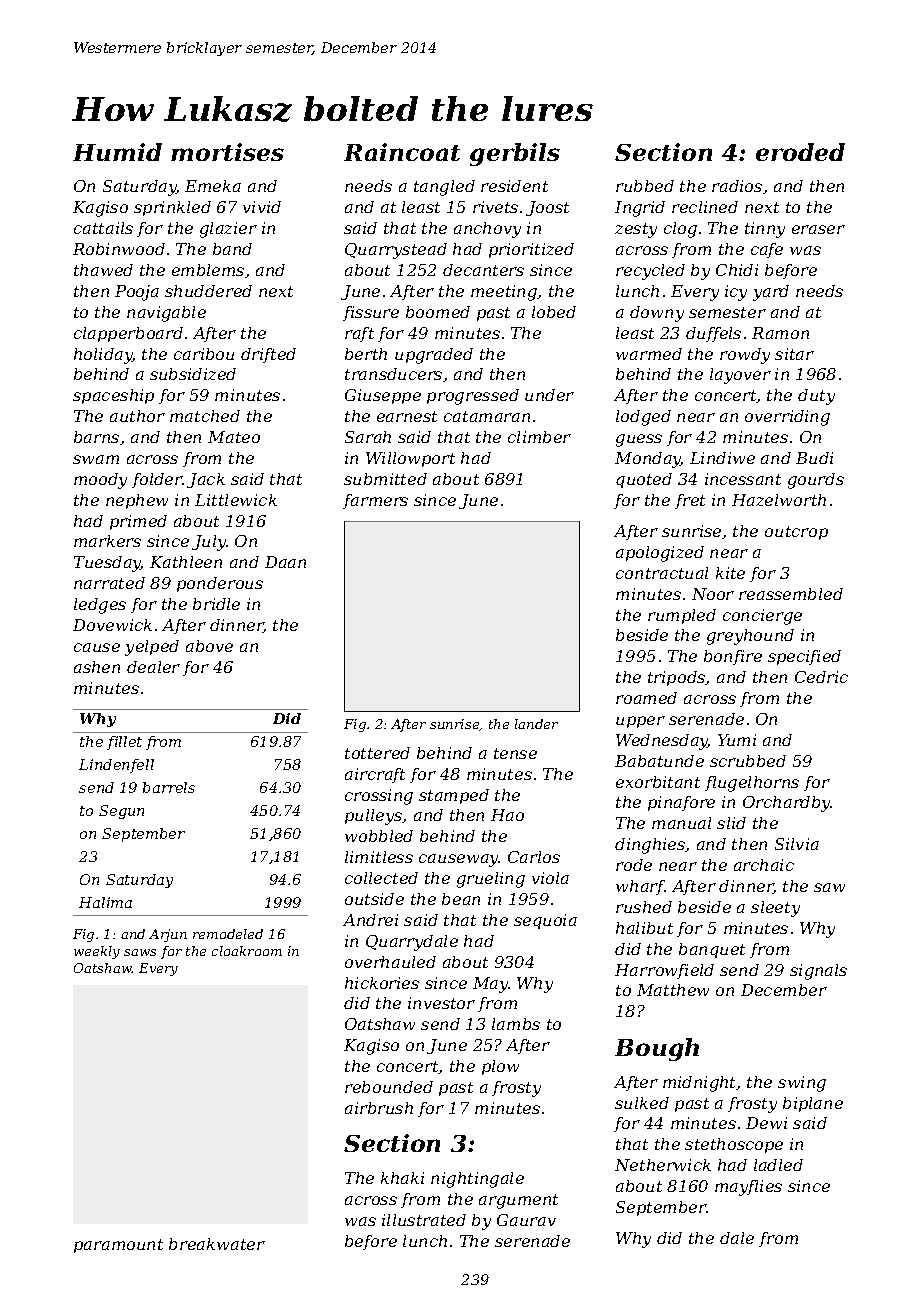  What do you see at coordinates (205, 416) in the screenshot?
I see `matched` at bounding box center [205, 416].
